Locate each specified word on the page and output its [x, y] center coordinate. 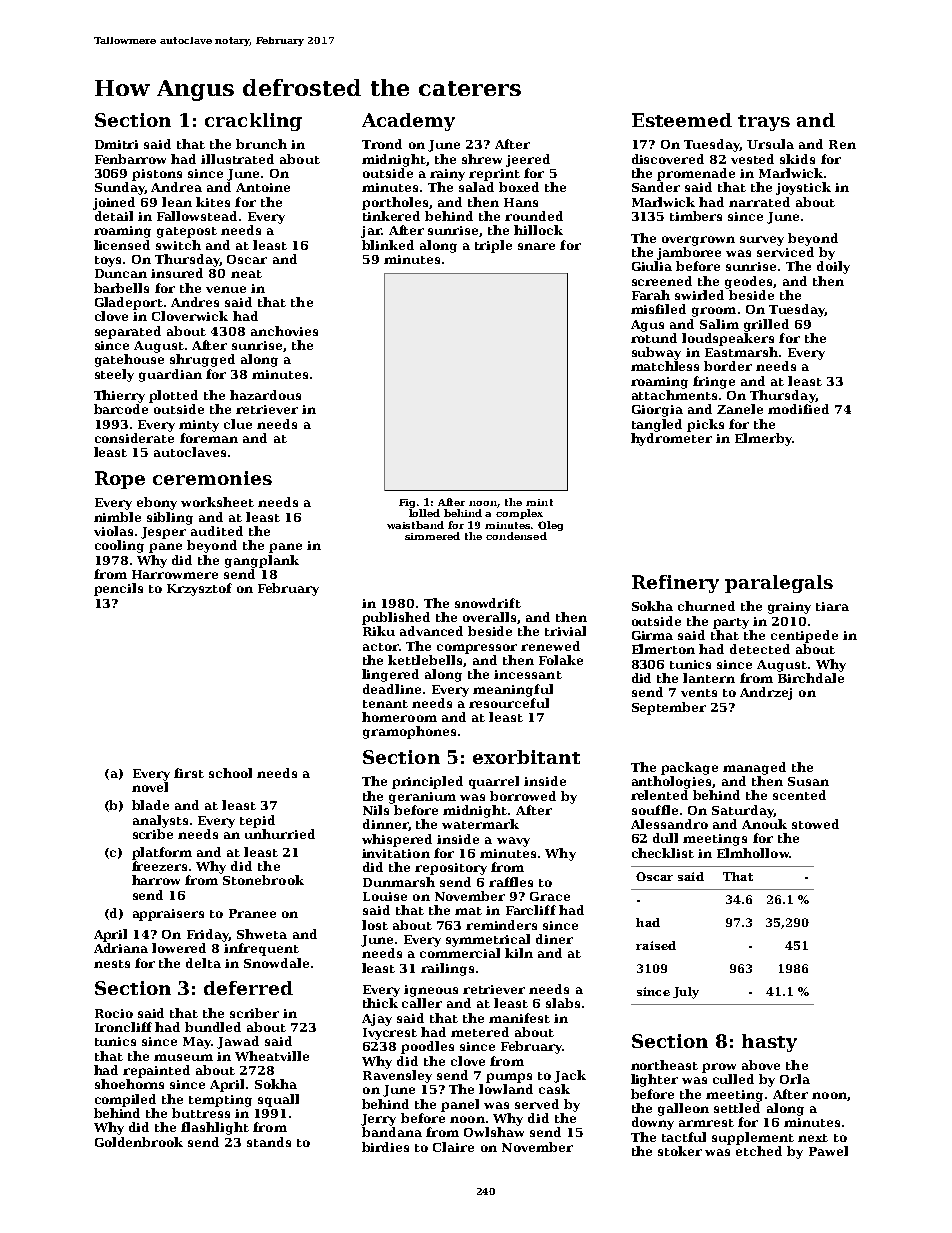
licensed [122, 245]
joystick [803, 188]
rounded [534, 216]
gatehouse [129, 360]
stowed [815, 824]
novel [150, 787]
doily [833, 267]
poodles [427, 1047]
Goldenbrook [139, 1142]
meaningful [513, 690]
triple [493, 246]
